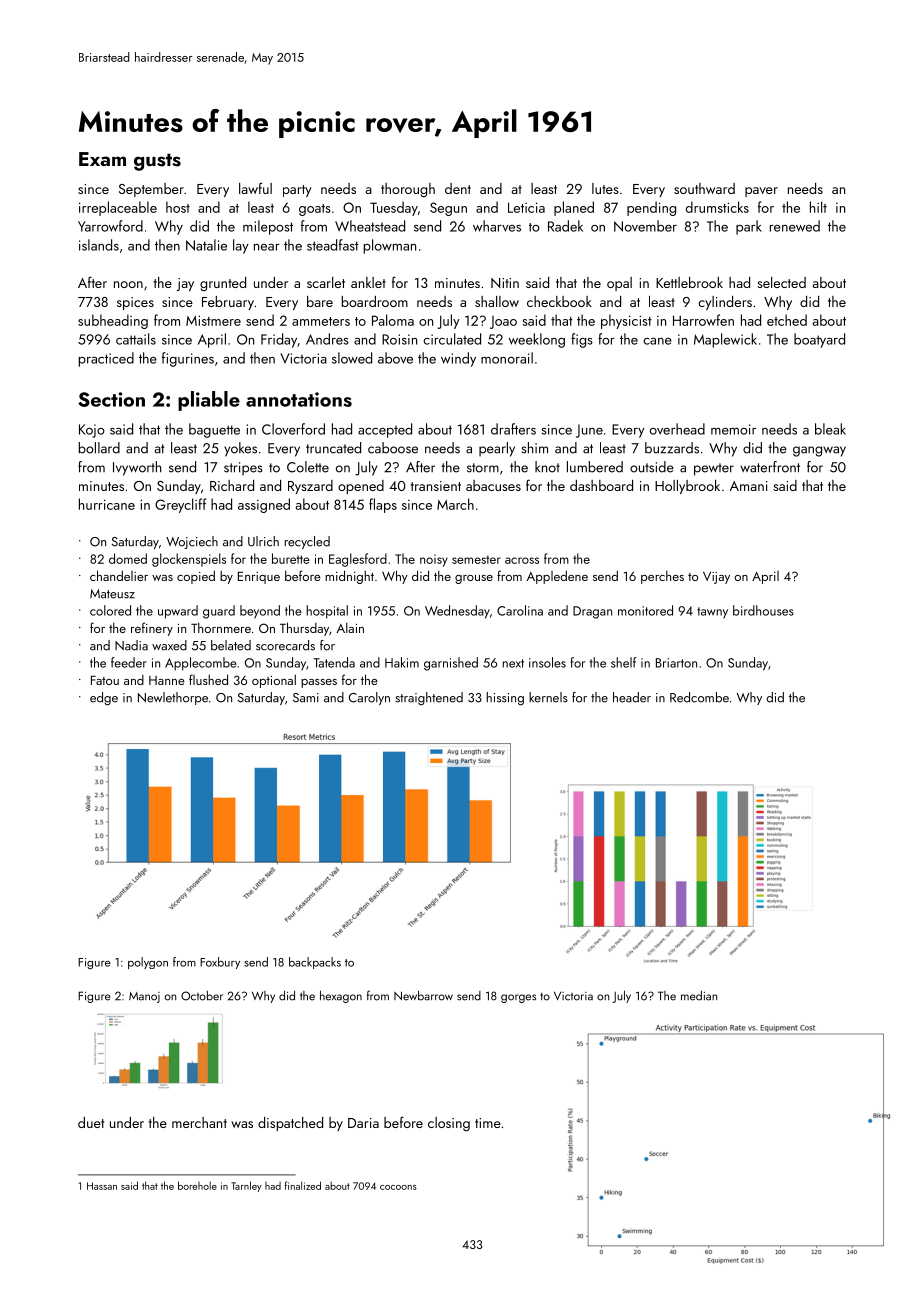  I want to click on planed, so click(574, 208).
